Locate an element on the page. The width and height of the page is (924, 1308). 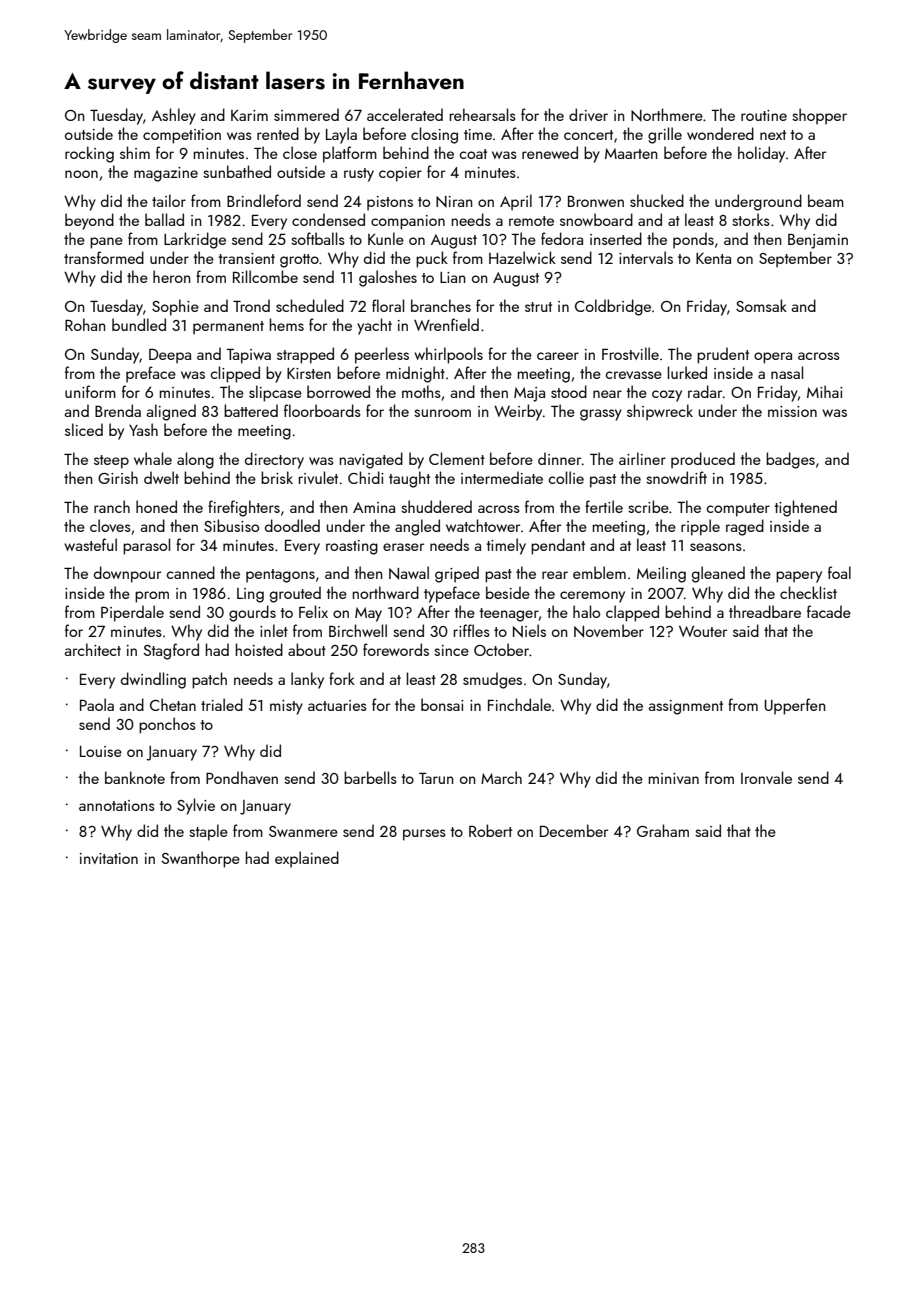
airliner is located at coordinates (642, 458).
